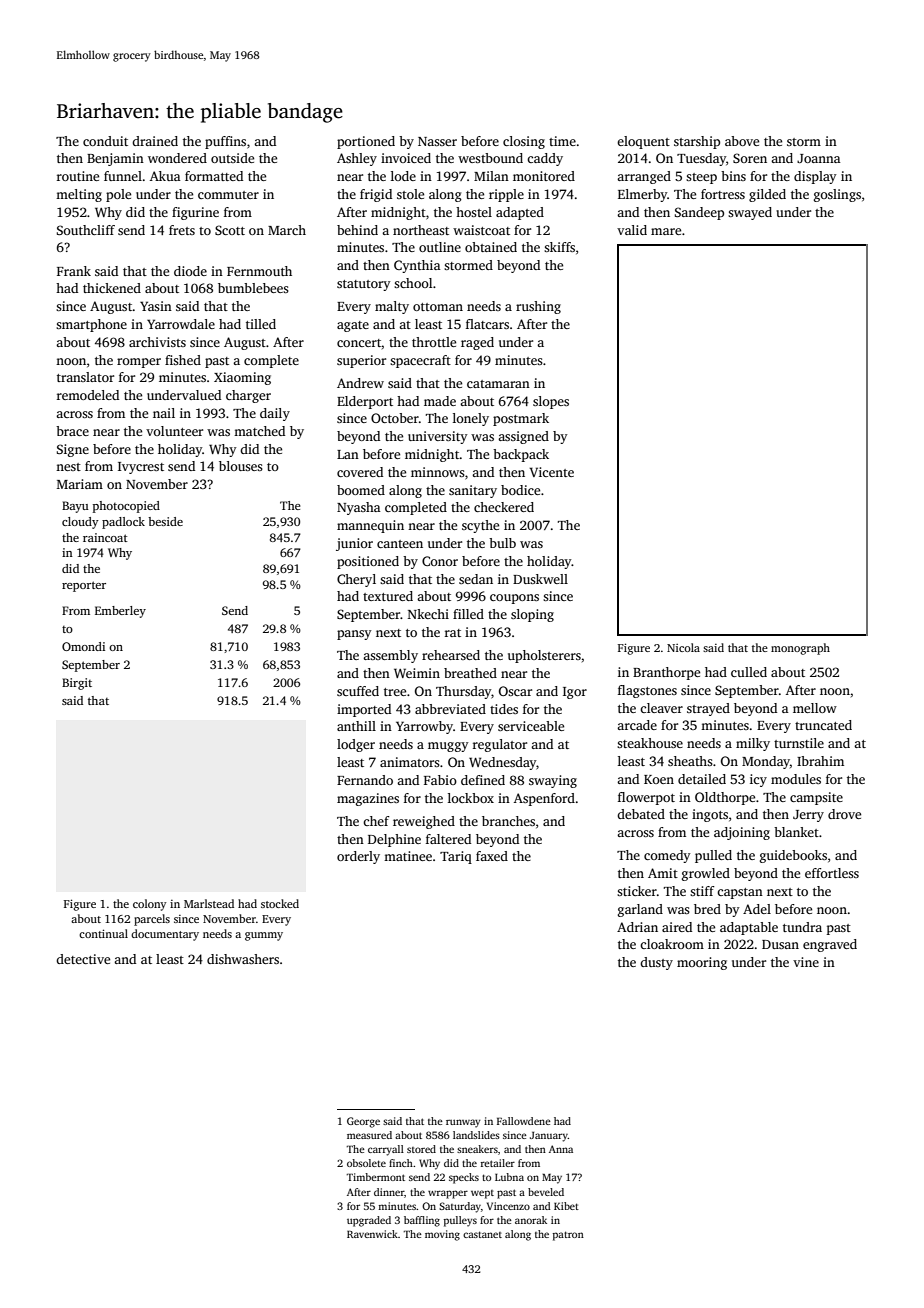 This screenshot has width=924, height=1308. What do you see at coordinates (725, 798) in the screenshot?
I see `Oldthorpe` at bounding box center [725, 798].
